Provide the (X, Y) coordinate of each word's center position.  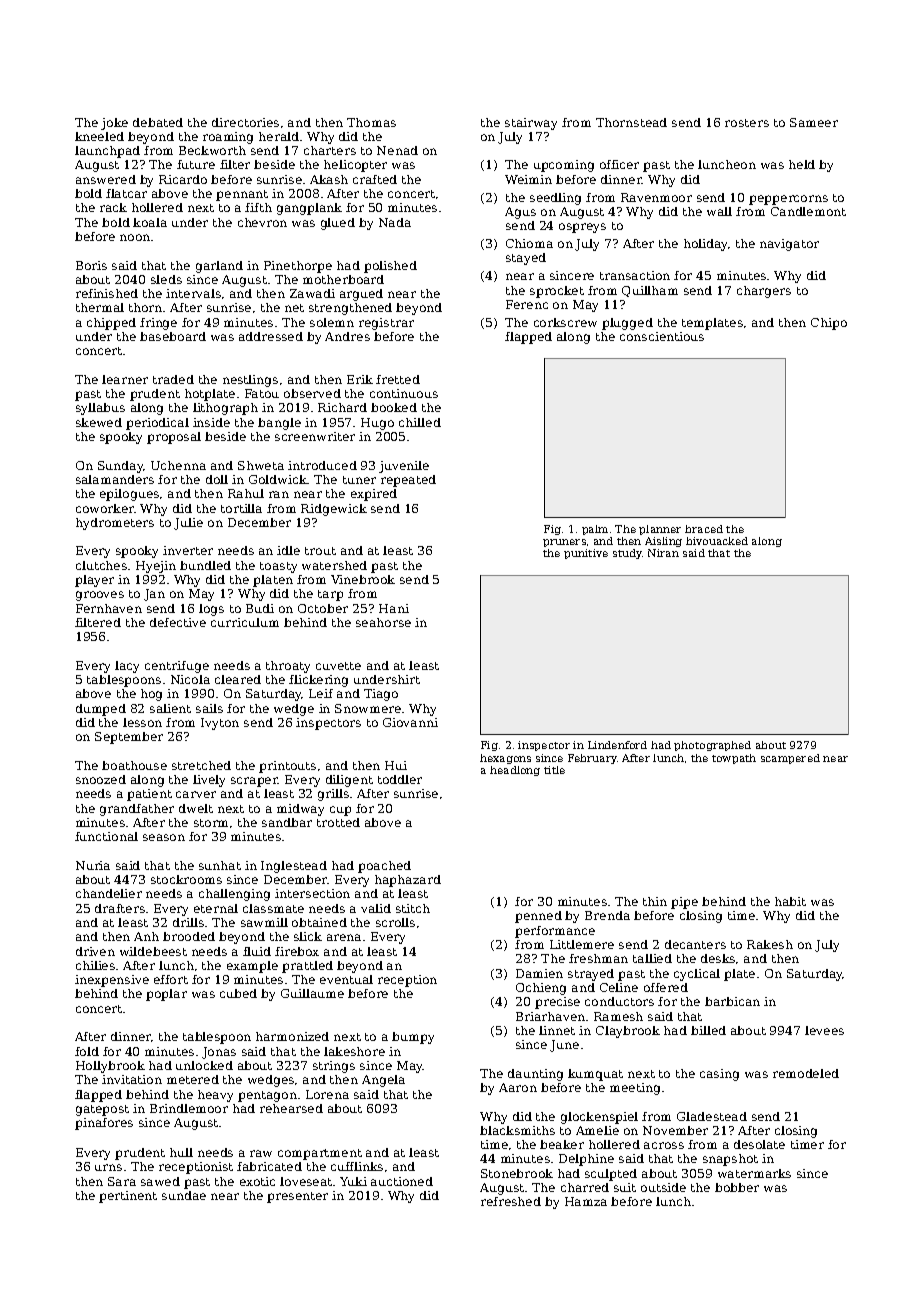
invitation (132, 1079)
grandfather (137, 810)
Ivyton (220, 724)
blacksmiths (517, 1130)
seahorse (383, 622)
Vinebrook (363, 579)
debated (158, 122)
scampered (790, 759)
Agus (520, 213)
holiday (705, 245)
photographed (712, 746)
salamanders (115, 479)
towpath (734, 759)
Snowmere (368, 708)
